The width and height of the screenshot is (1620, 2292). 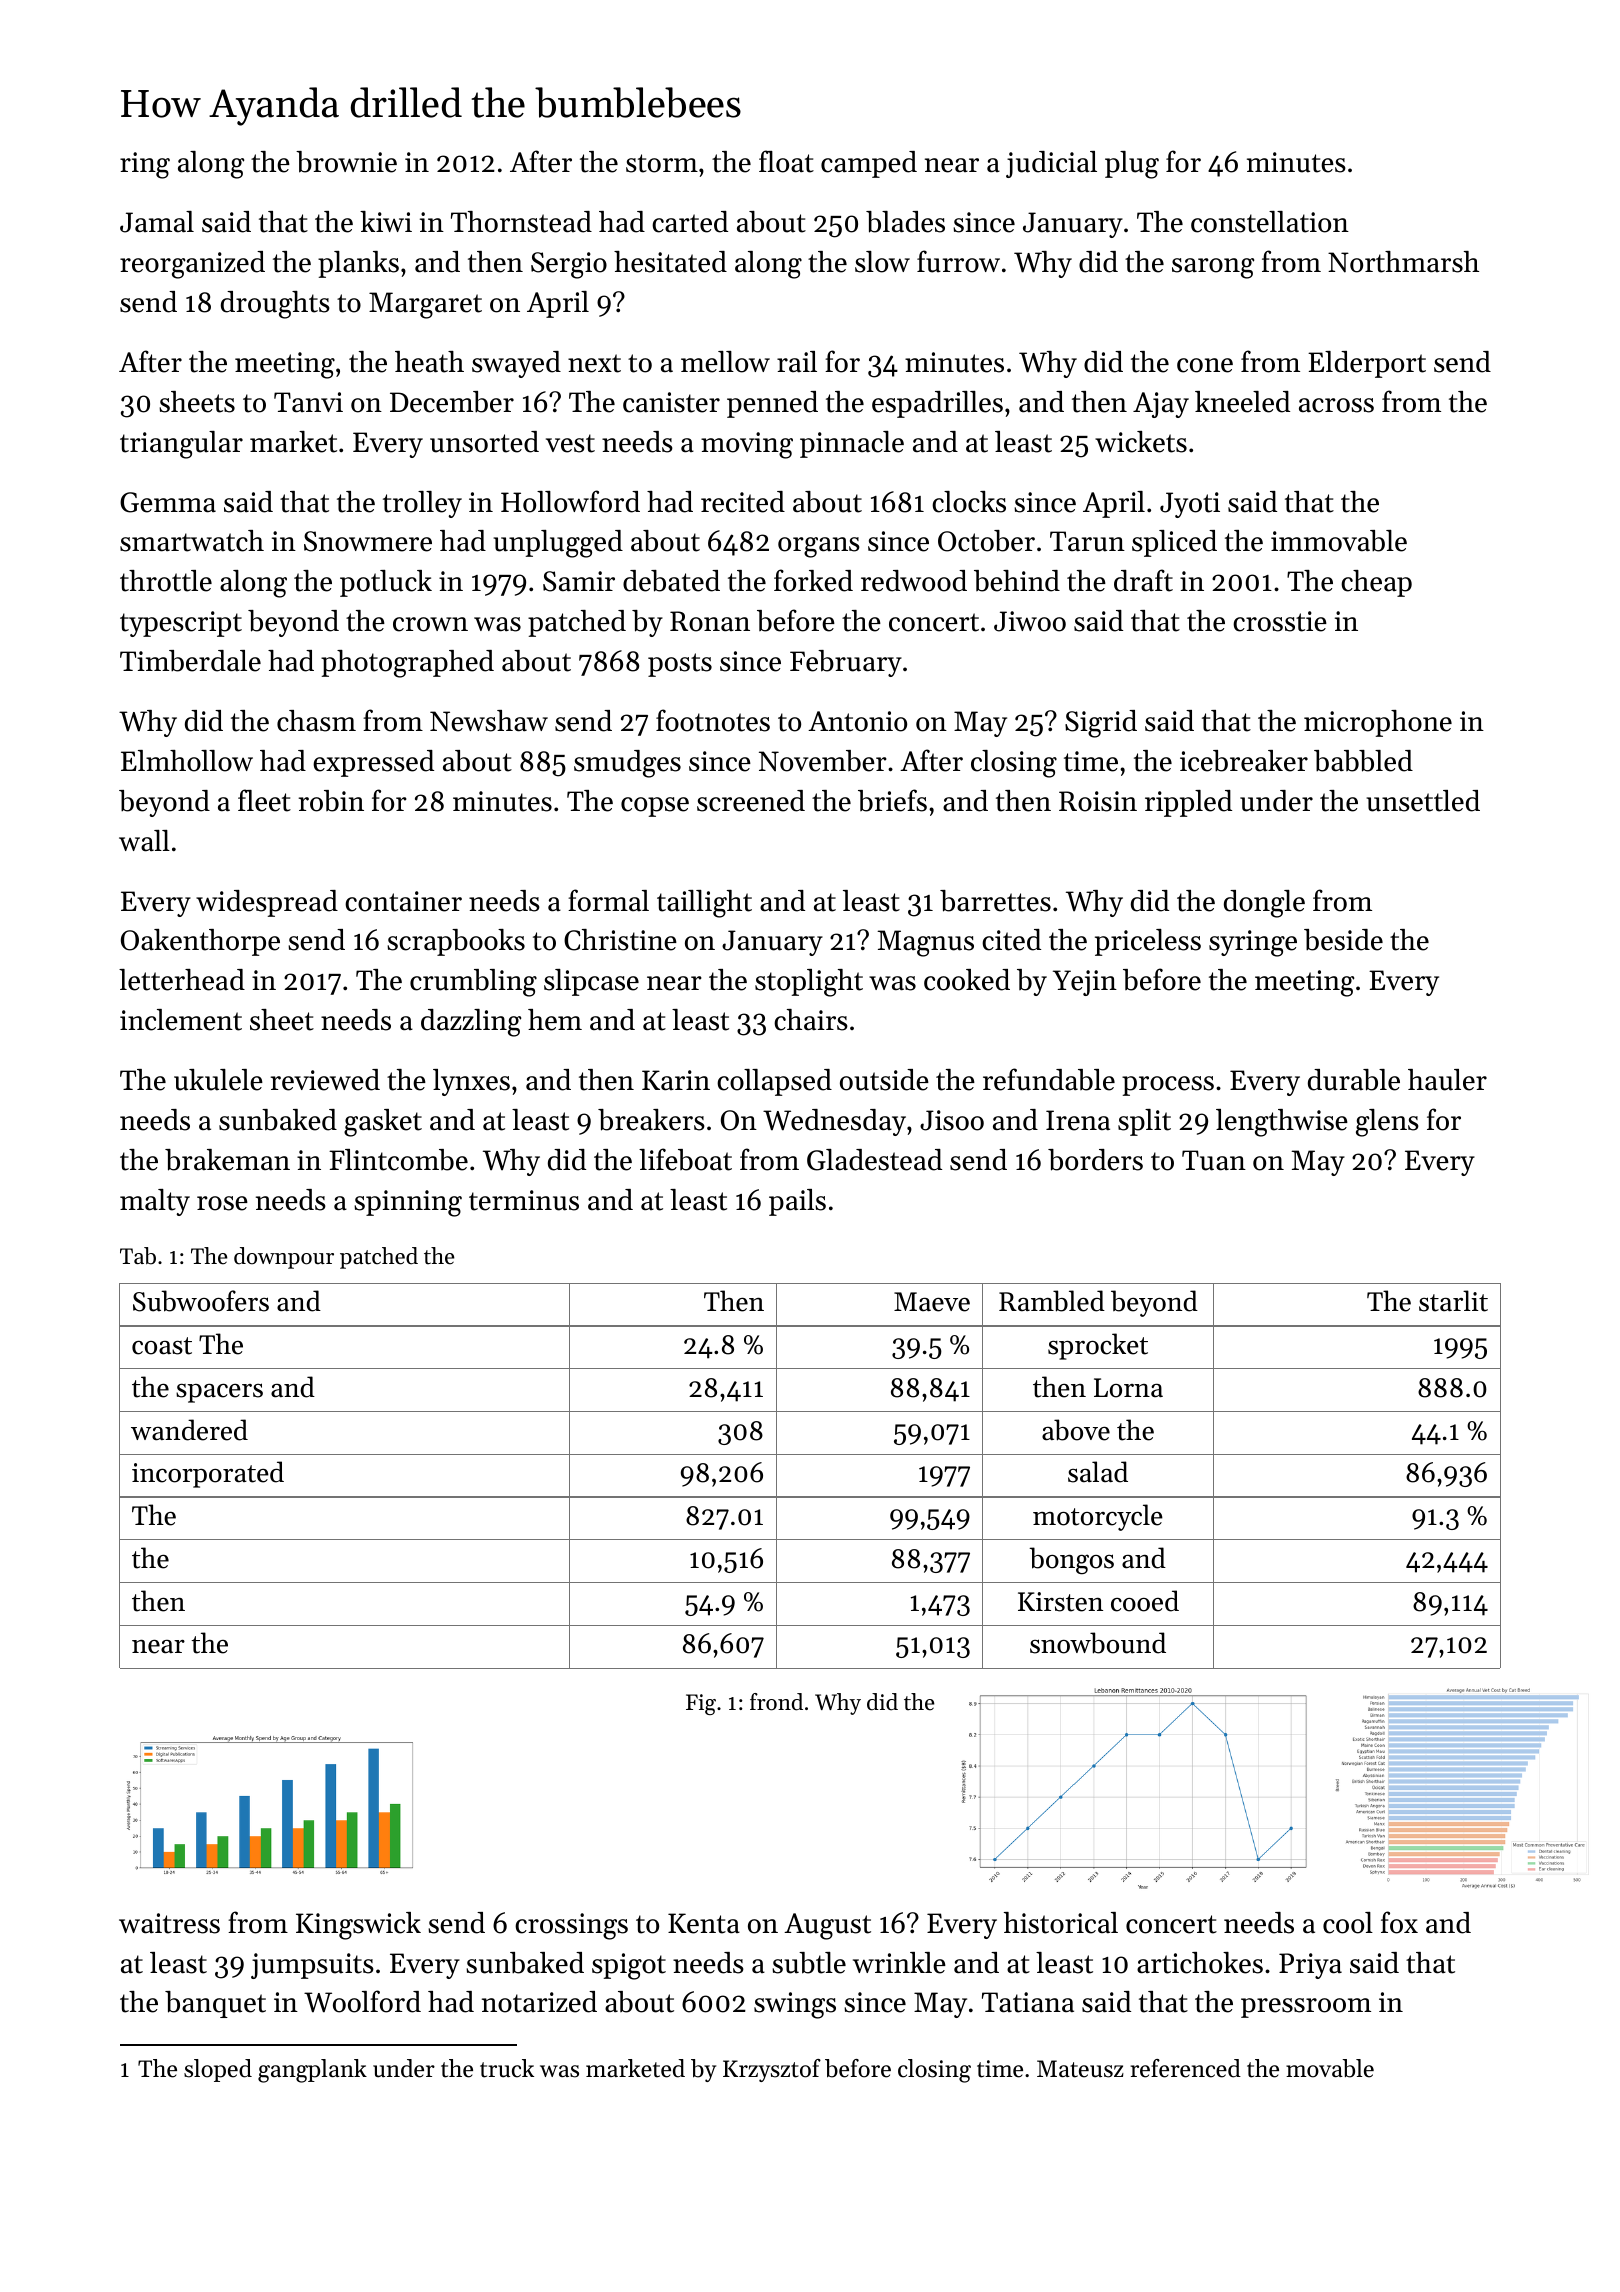 What do you see at coordinates (1028, 2002) in the screenshot?
I see `Tatiana` at bounding box center [1028, 2002].
